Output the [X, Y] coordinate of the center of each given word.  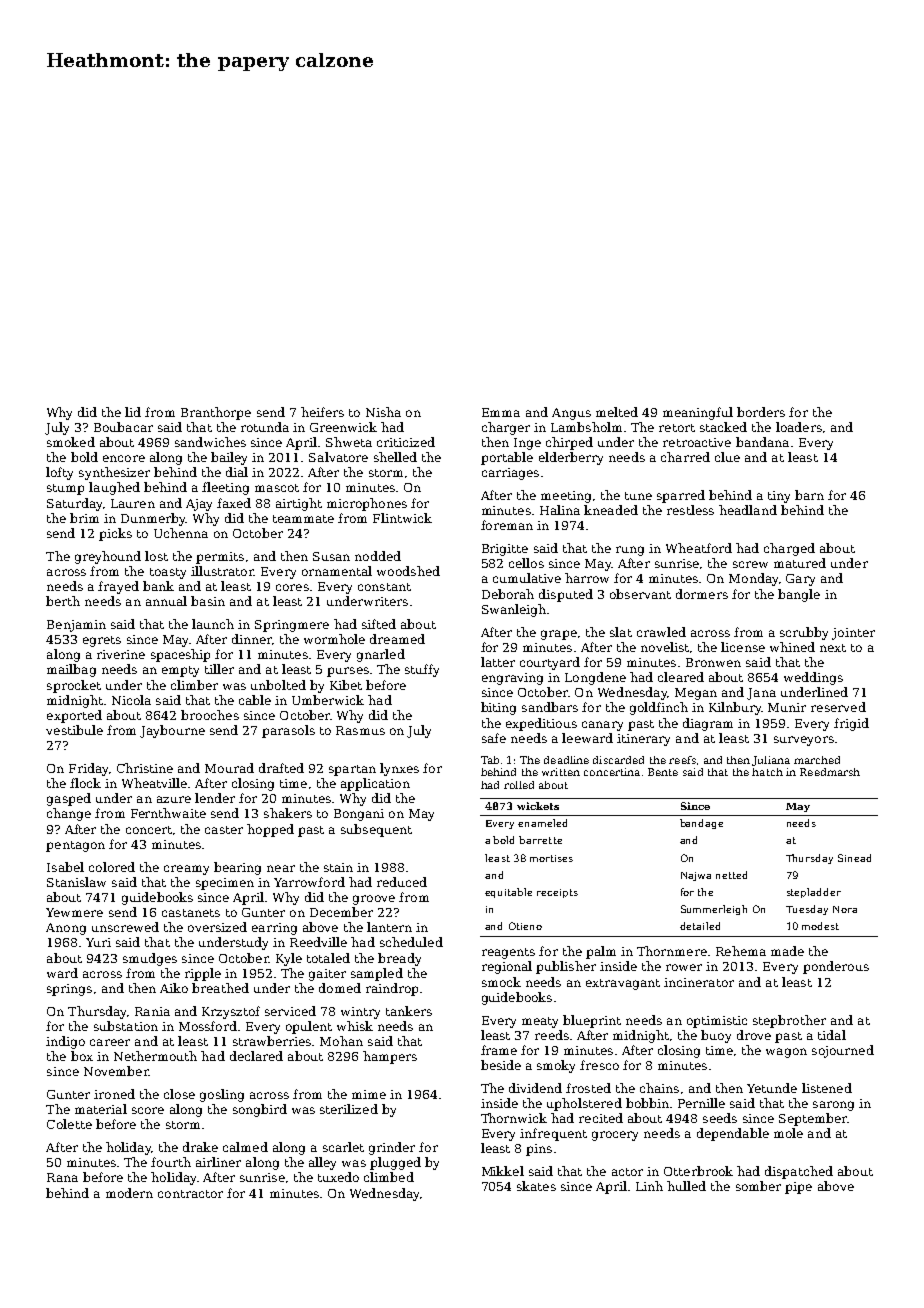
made [787, 951]
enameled [542, 823]
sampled [377, 974]
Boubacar [123, 427]
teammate [303, 519]
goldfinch [659, 708]
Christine [145, 768]
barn [809, 495]
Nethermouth [155, 1056]
